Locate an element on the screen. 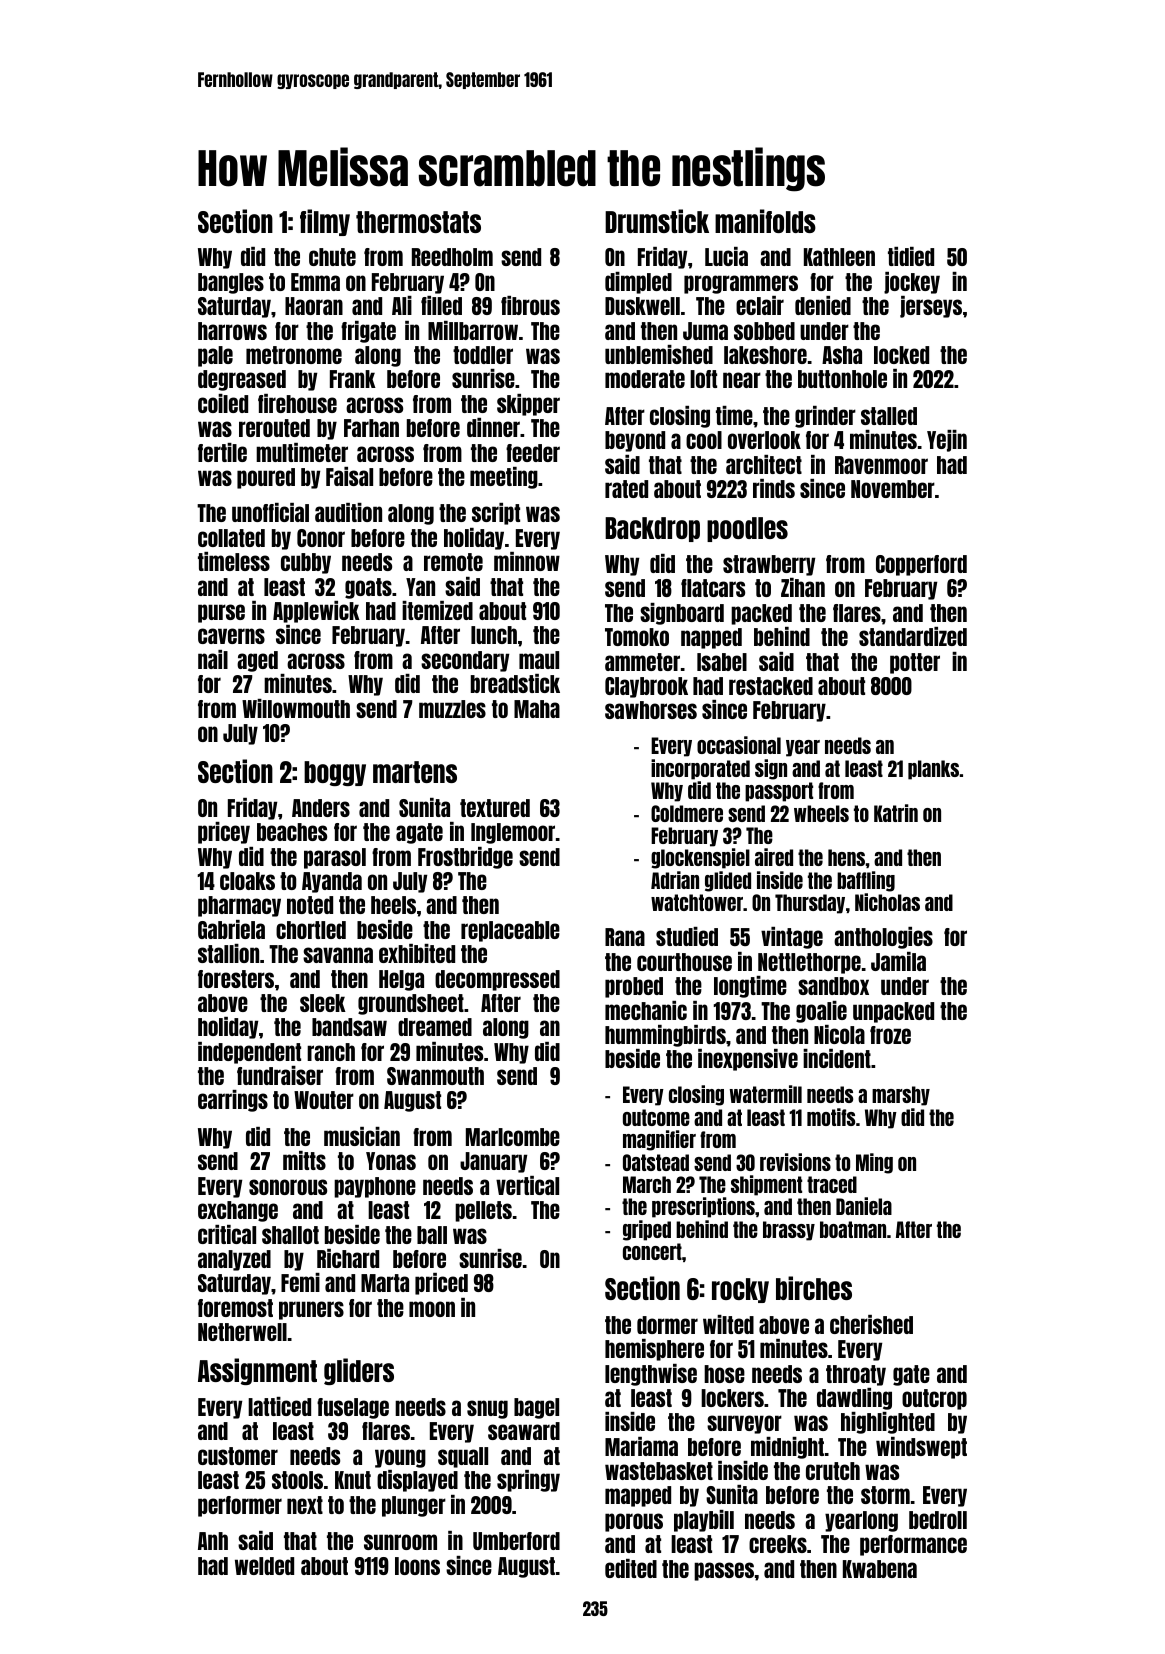 The image size is (1165, 1654). rinds is located at coordinates (774, 488).
